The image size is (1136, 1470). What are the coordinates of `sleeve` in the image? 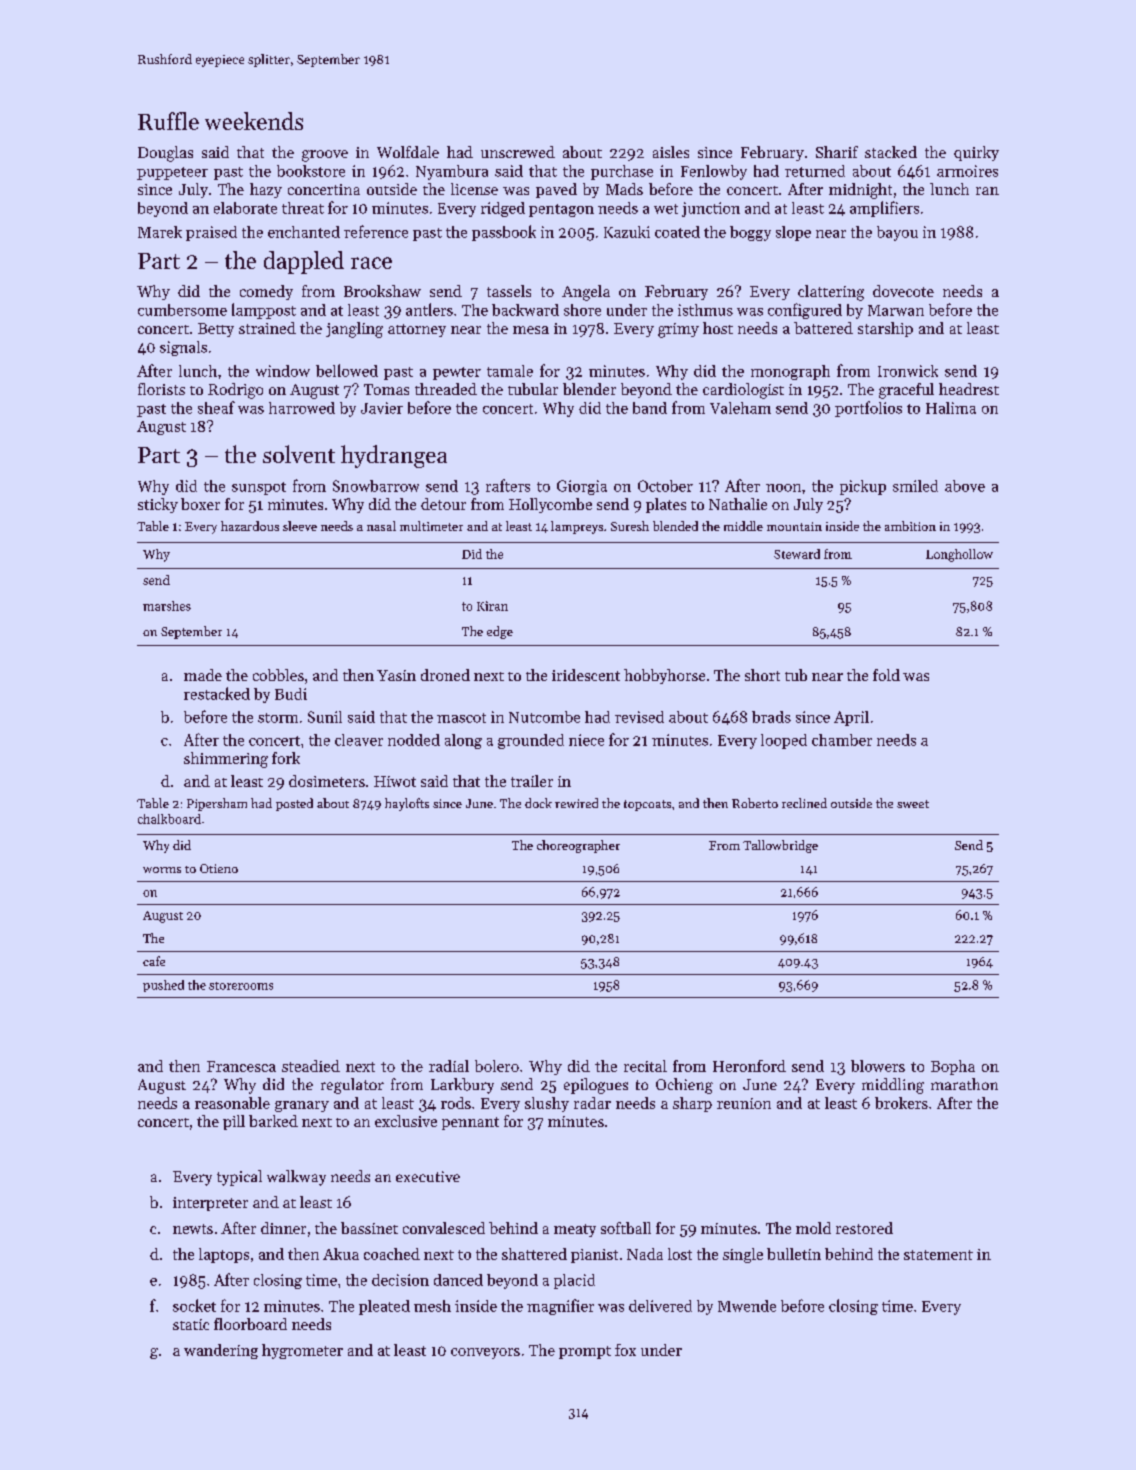 It's located at (300, 526).
